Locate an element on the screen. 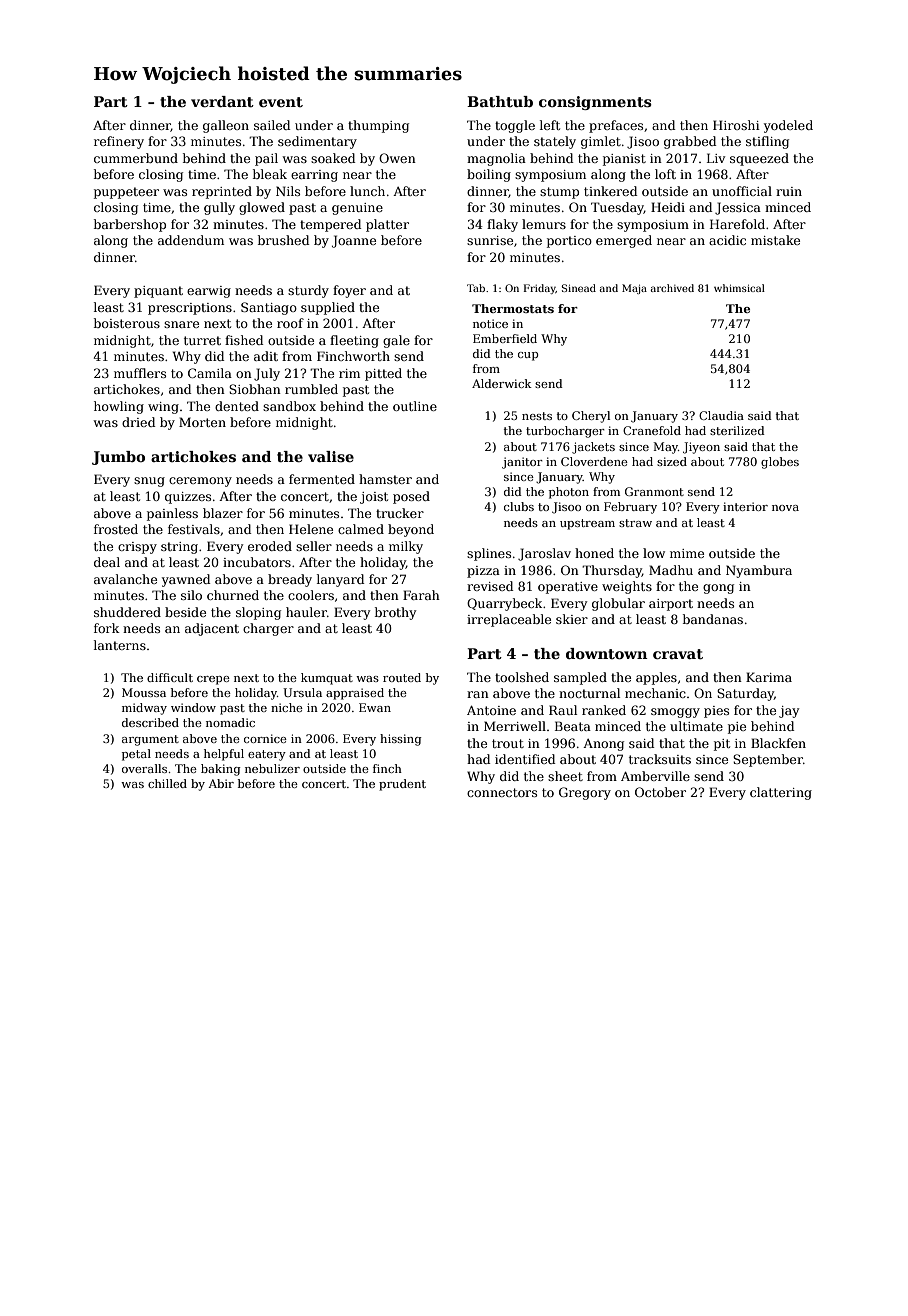 This screenshot has width=908, height=1316. Anong is located at coordinates (603, 745).
